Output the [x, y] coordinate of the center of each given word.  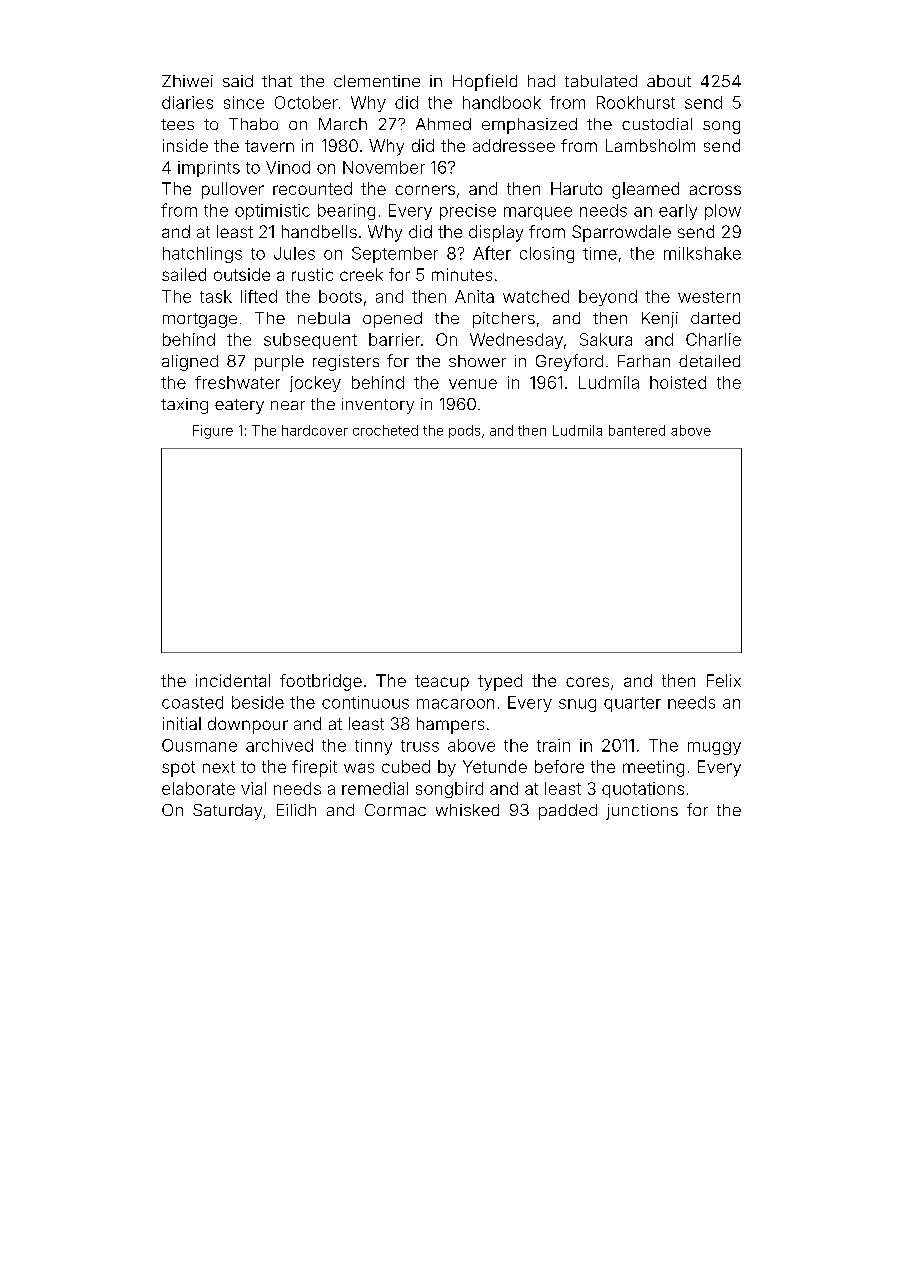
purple [279, 363]
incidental [233, 680]
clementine [377, 81]
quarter [632, 704]
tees [177, 124]
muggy [714, 748]
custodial [657, 124]
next [219, 767]
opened [392, 320]
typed [500, 682]
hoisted [678, 382]
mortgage [200, 320]
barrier [394, 339]
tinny [373, 747]
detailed [709, 361]
